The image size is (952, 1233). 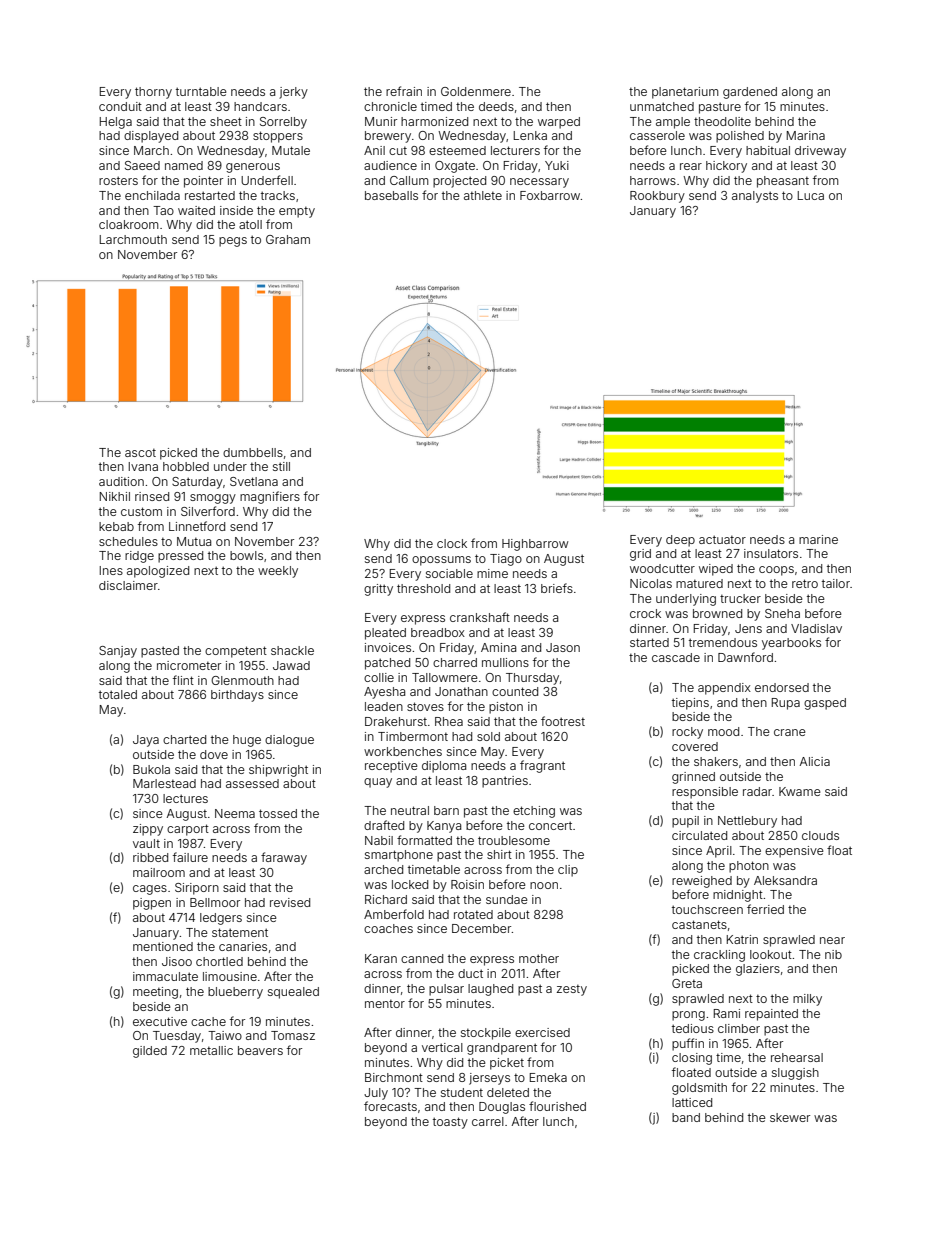 I want to click on mentioned, so click(x=163, y=946).
